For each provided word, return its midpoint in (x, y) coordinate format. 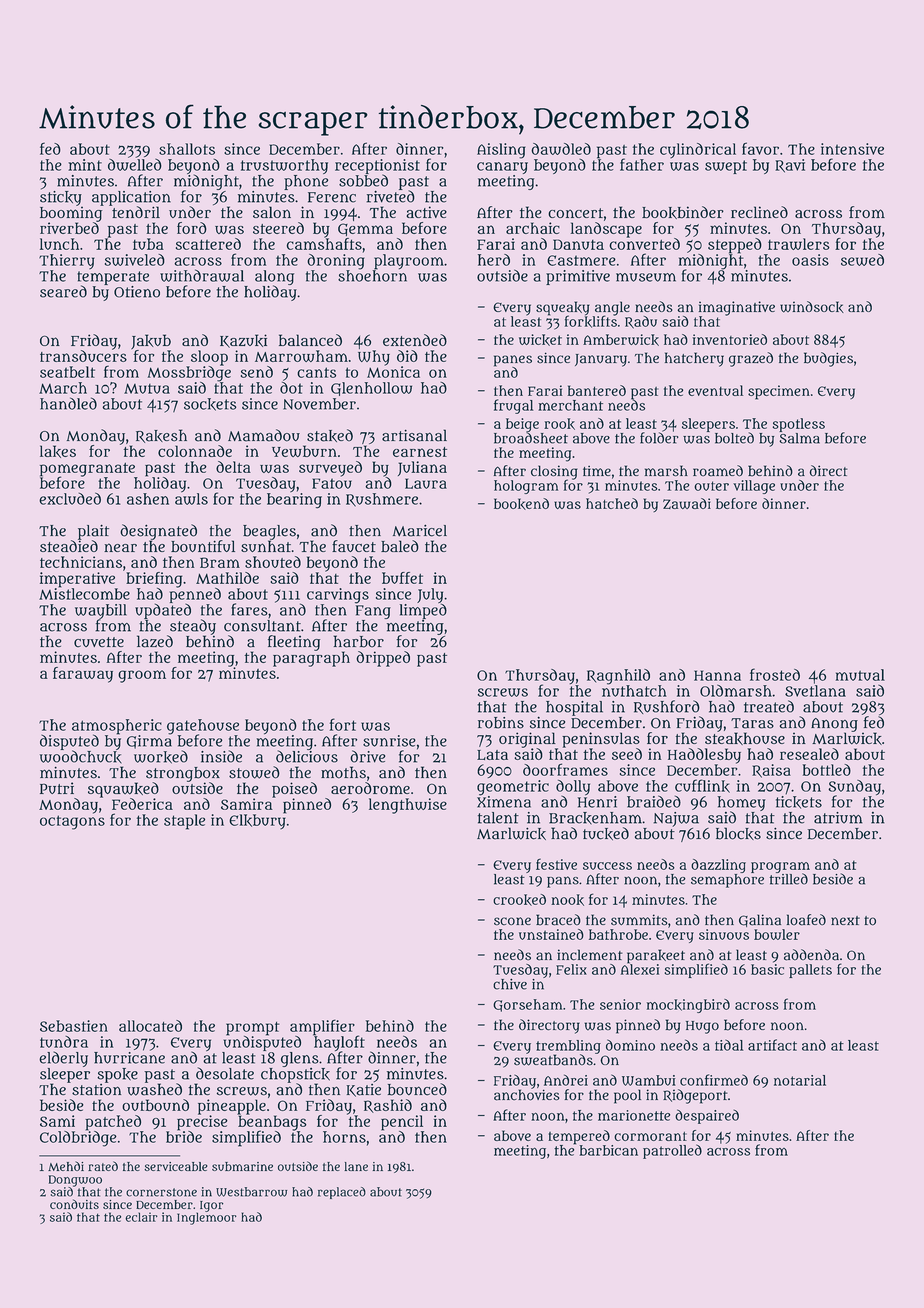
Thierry (67, 261)
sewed (862, 260)
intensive (852, 149)
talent (498, 818)
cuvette (99, 642)
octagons (72, 822)
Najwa (676, 819)
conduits (74, 1204)
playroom (409, 262)
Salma (799, 438)
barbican (609, 1150)
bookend (521, 504)
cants (316, 372)
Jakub (151, 342)
